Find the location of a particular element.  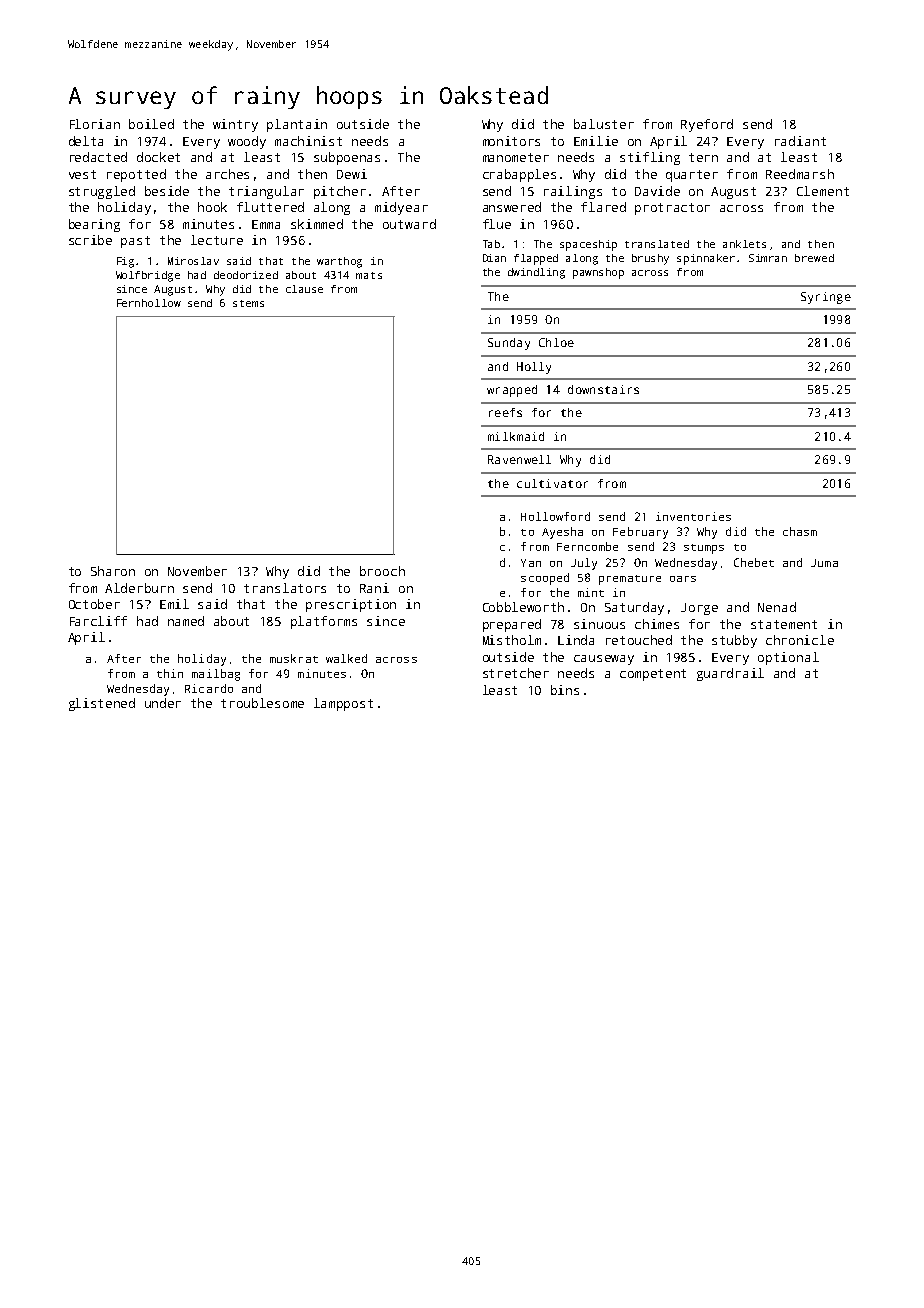

quarter is located at coordinates (692, 176).
